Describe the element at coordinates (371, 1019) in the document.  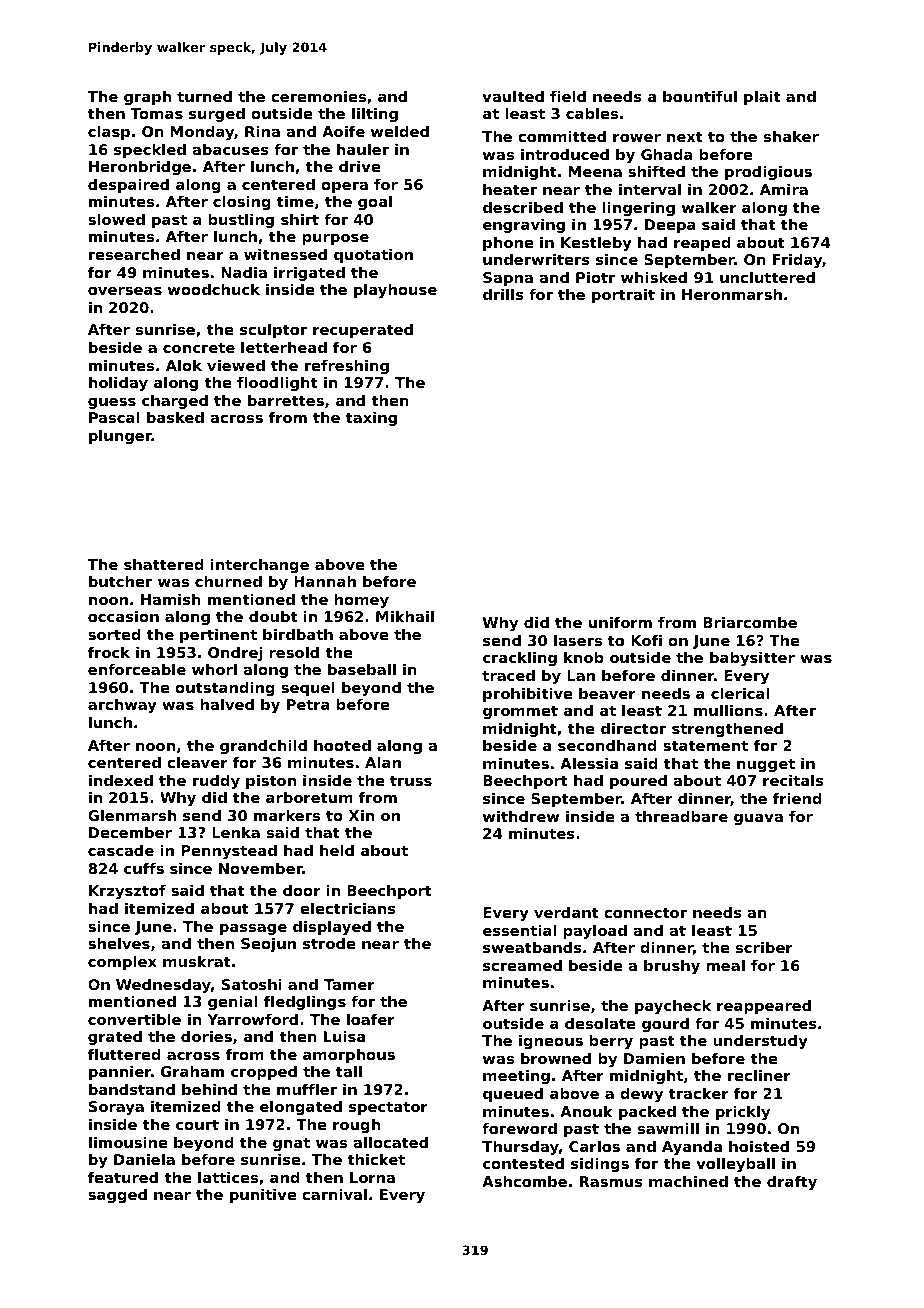
I see `loafer` at that location.
